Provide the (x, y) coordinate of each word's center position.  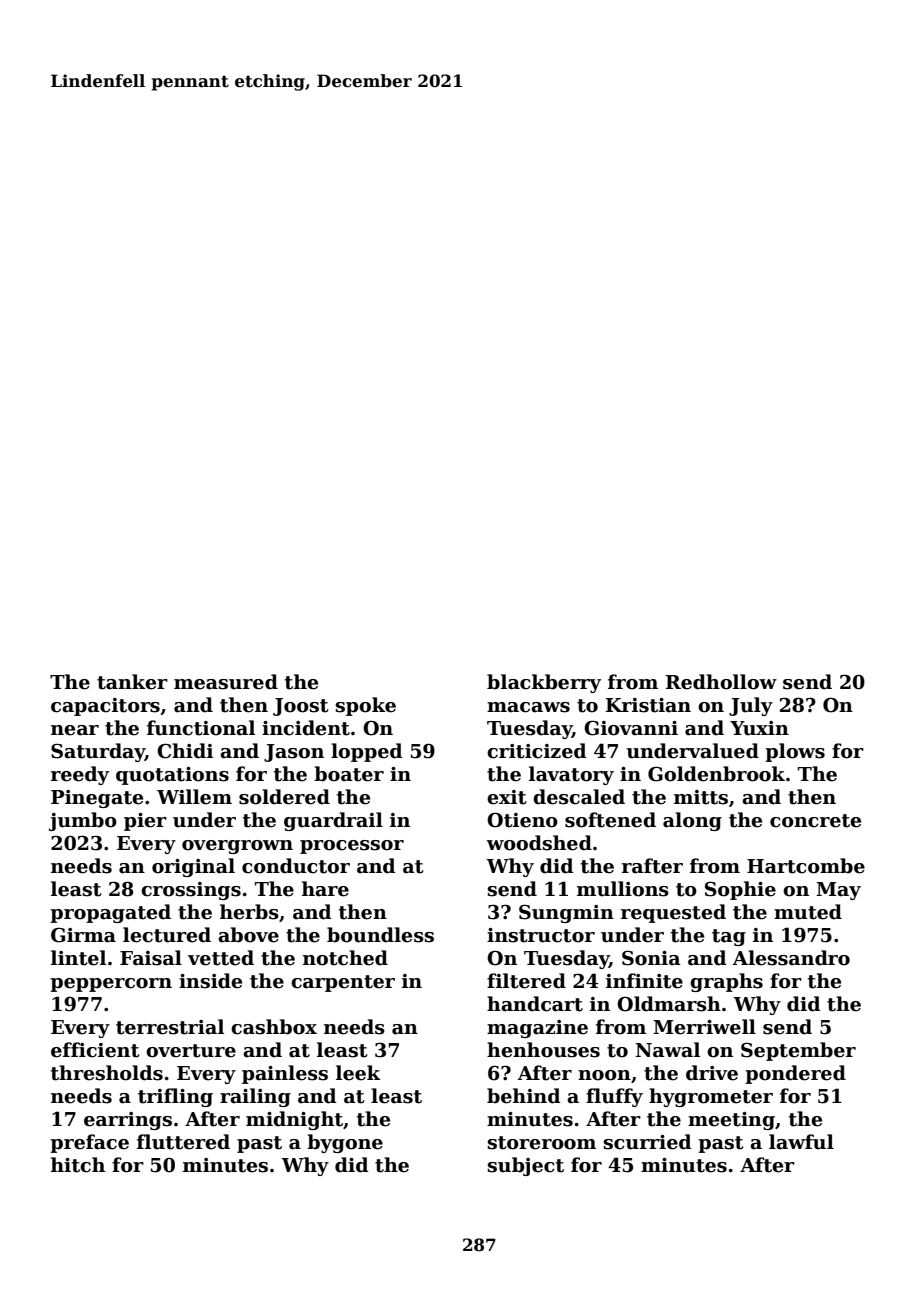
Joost (300, 707)
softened (610, 820)
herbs (249, 912)
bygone (345, 1143)
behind (524, 1096)
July (751, 706)
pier (145, 822)
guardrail (333, 821)
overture (191, 1051)
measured (226, 682)
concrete (815, 821)
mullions (623, 889)
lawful (801, 1142)
